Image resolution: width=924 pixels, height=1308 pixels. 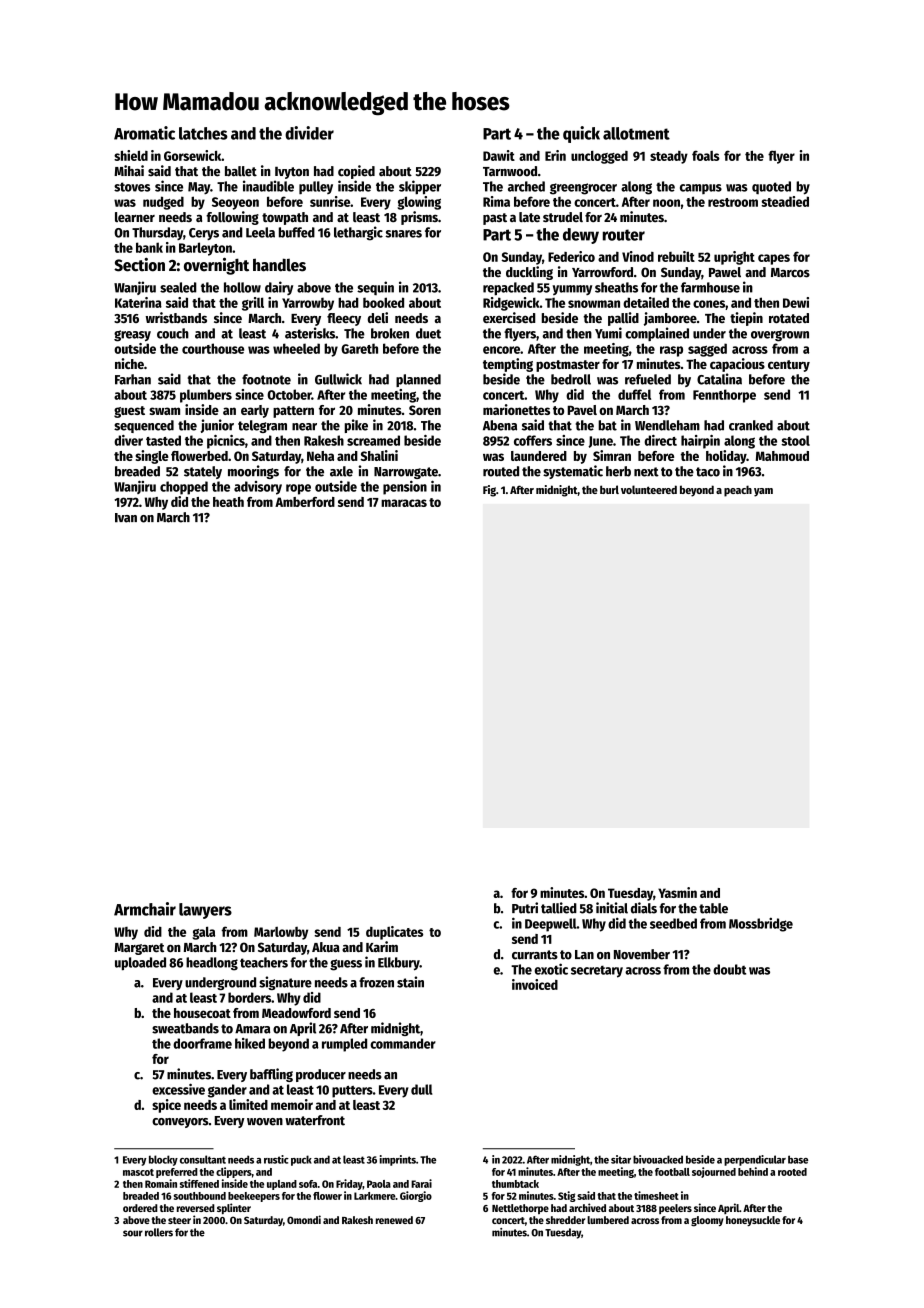 I want to click on allotment, so click(x=636, y=133).
